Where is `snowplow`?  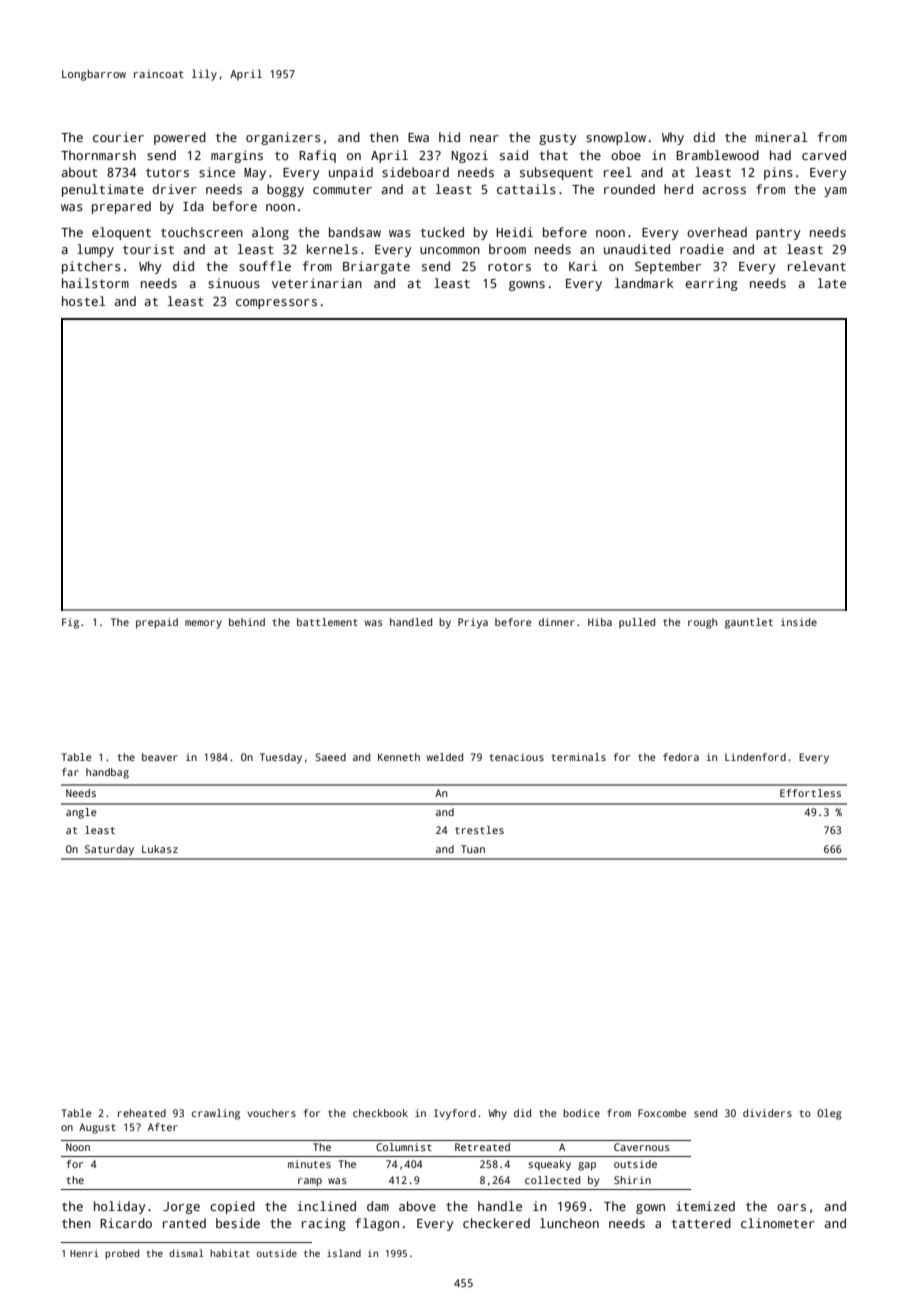
snowplow is located at coordinates (616, 138).
